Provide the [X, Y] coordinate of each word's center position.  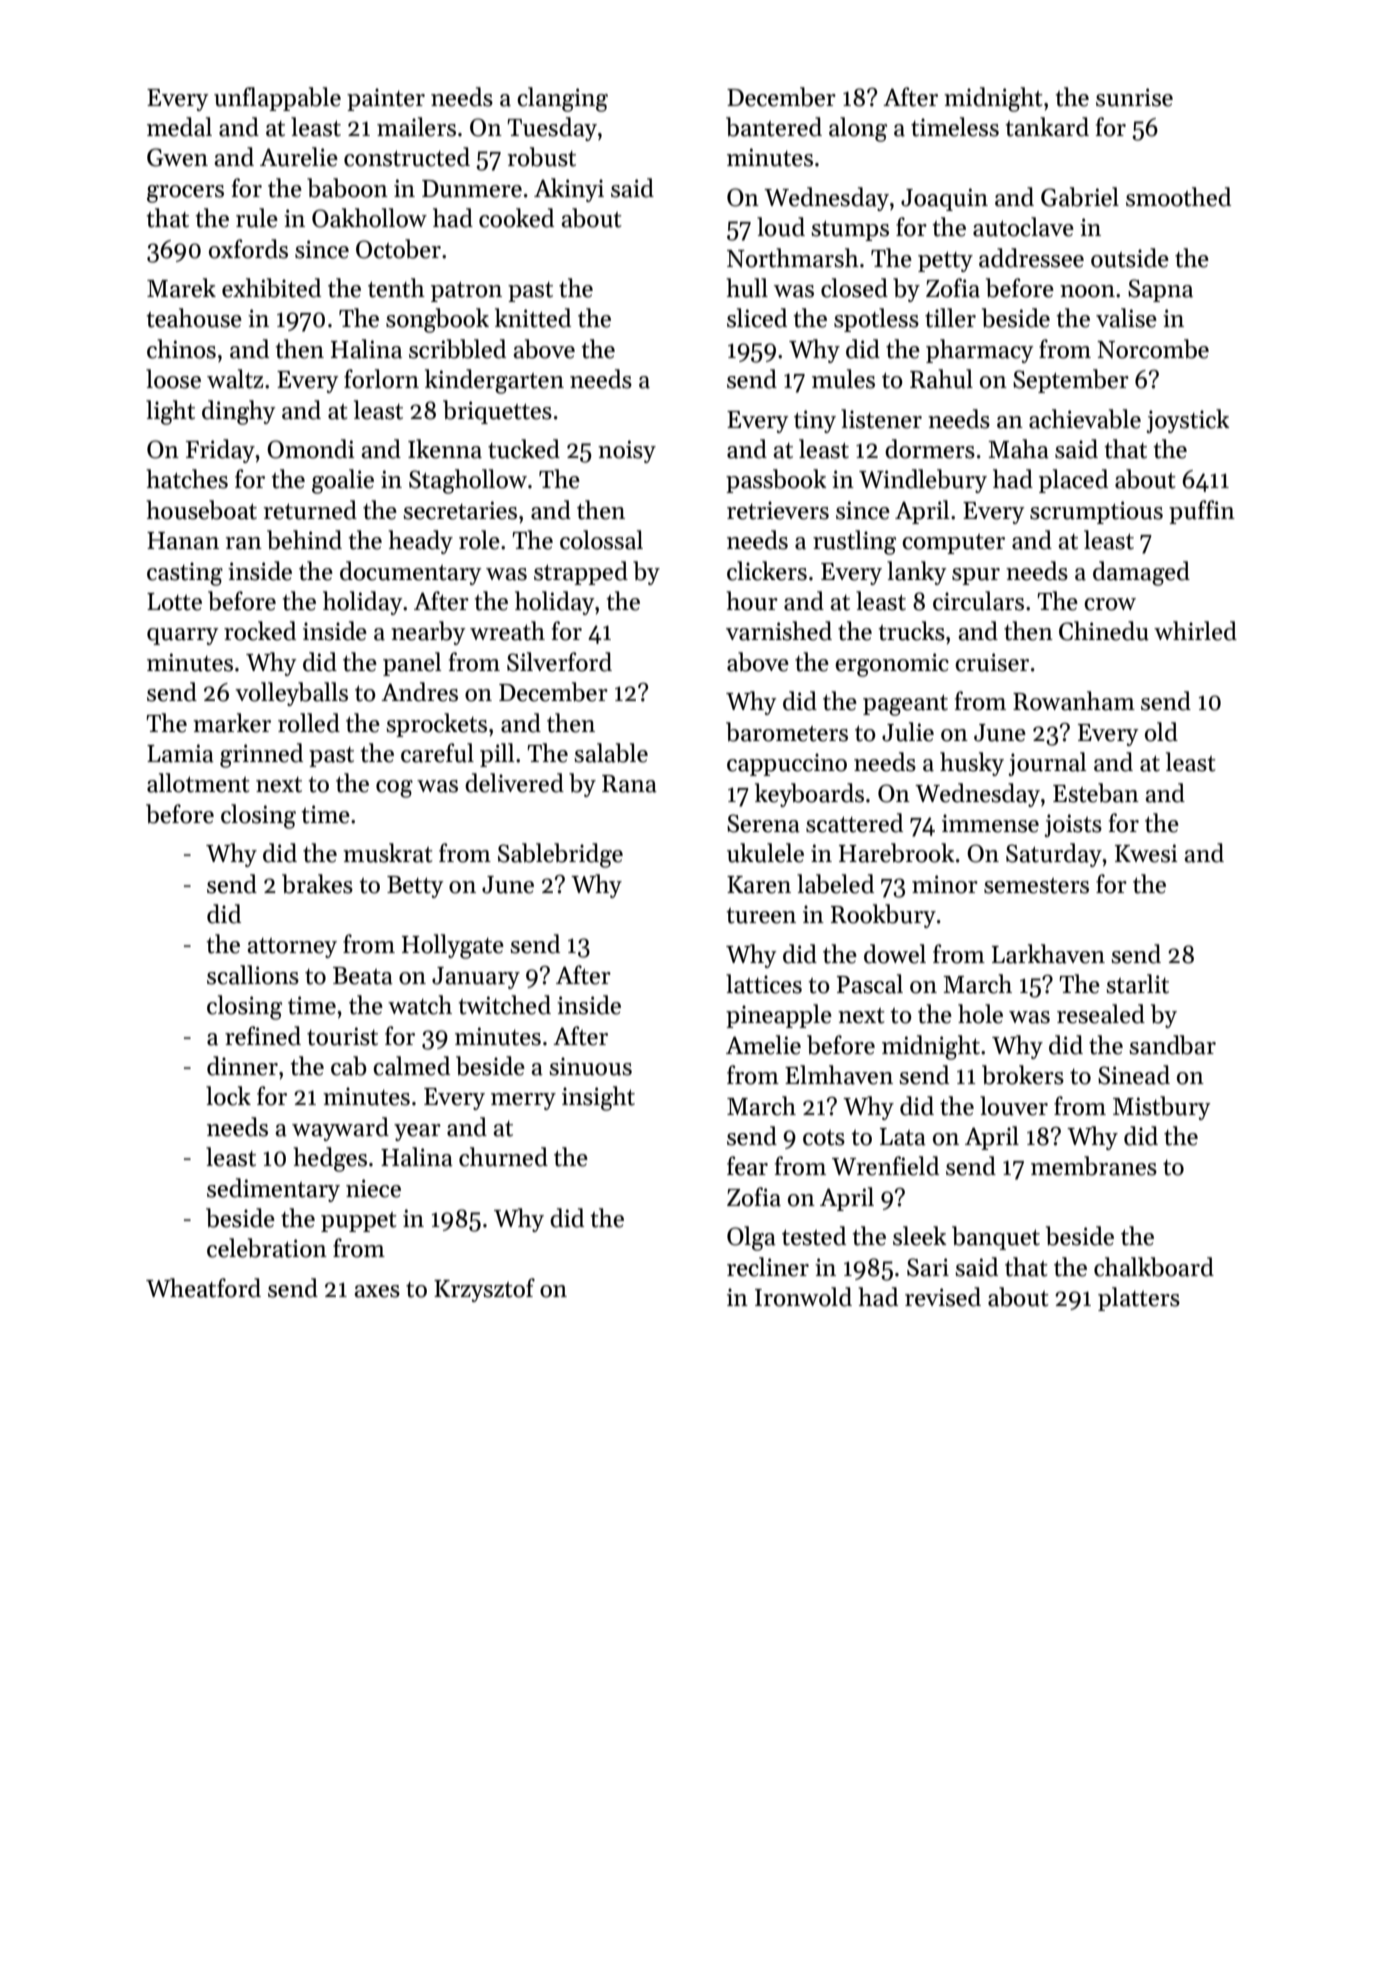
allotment [198, 783]
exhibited [271, 288]
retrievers [778, 510]
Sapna [1160, 290]
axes [377, 1291]
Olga [751, 1238]
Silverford [559, 662]
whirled [1195, 631]
